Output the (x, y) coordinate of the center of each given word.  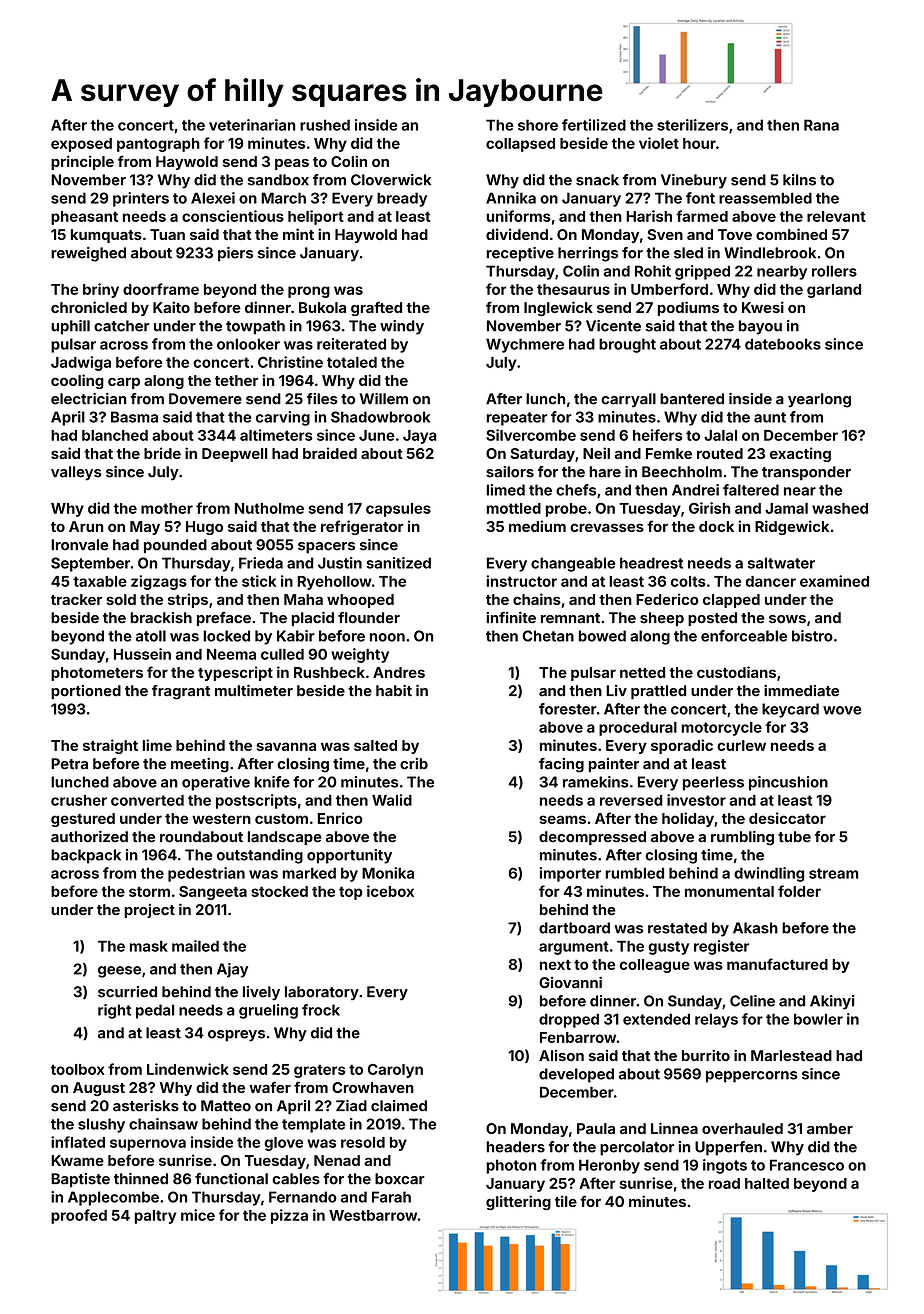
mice (198, 1215)
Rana (821, 125)
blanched (115, 435)
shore (538, 125)
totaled (352, 362)
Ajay (232, 970)
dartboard (574, 928)
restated (677, 928)
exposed (81, 145)
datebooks (783, 344)
